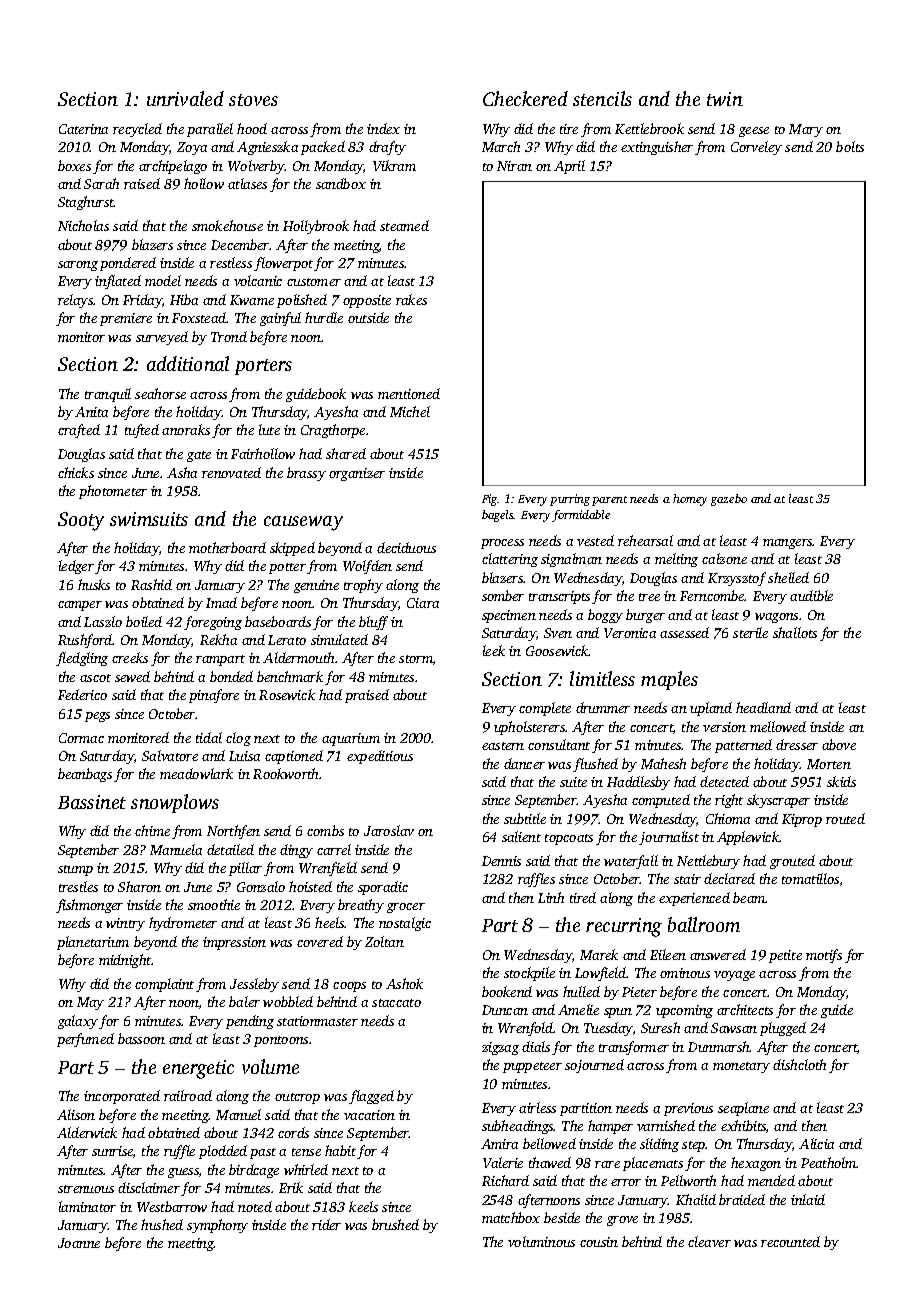  What do you see at coordinates (371, 1097) in the screenshot?
I see `flagged` at bounding box center [371, 1097].
